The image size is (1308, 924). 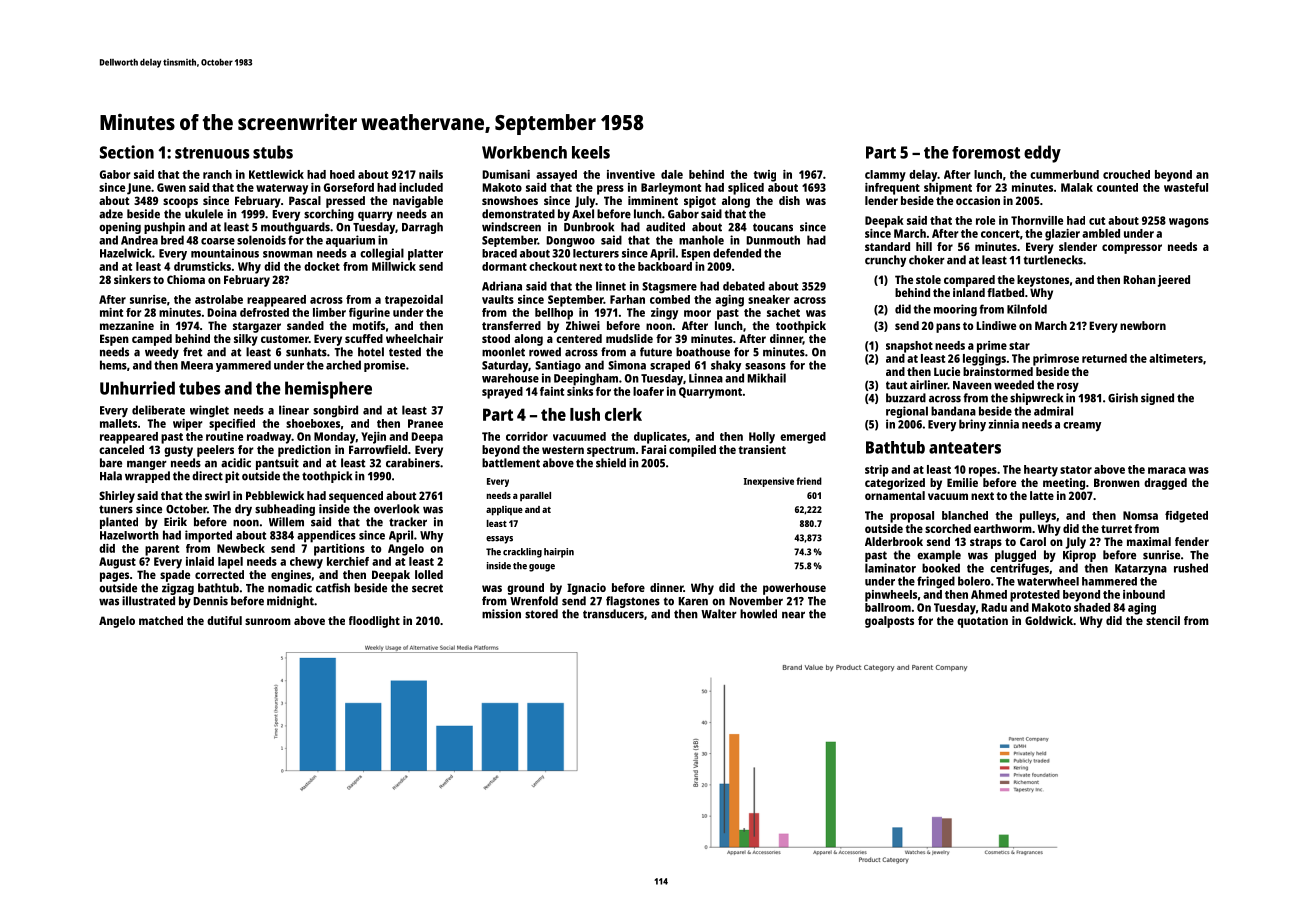 I want to click on signed, so click(x=1157, y=399).
